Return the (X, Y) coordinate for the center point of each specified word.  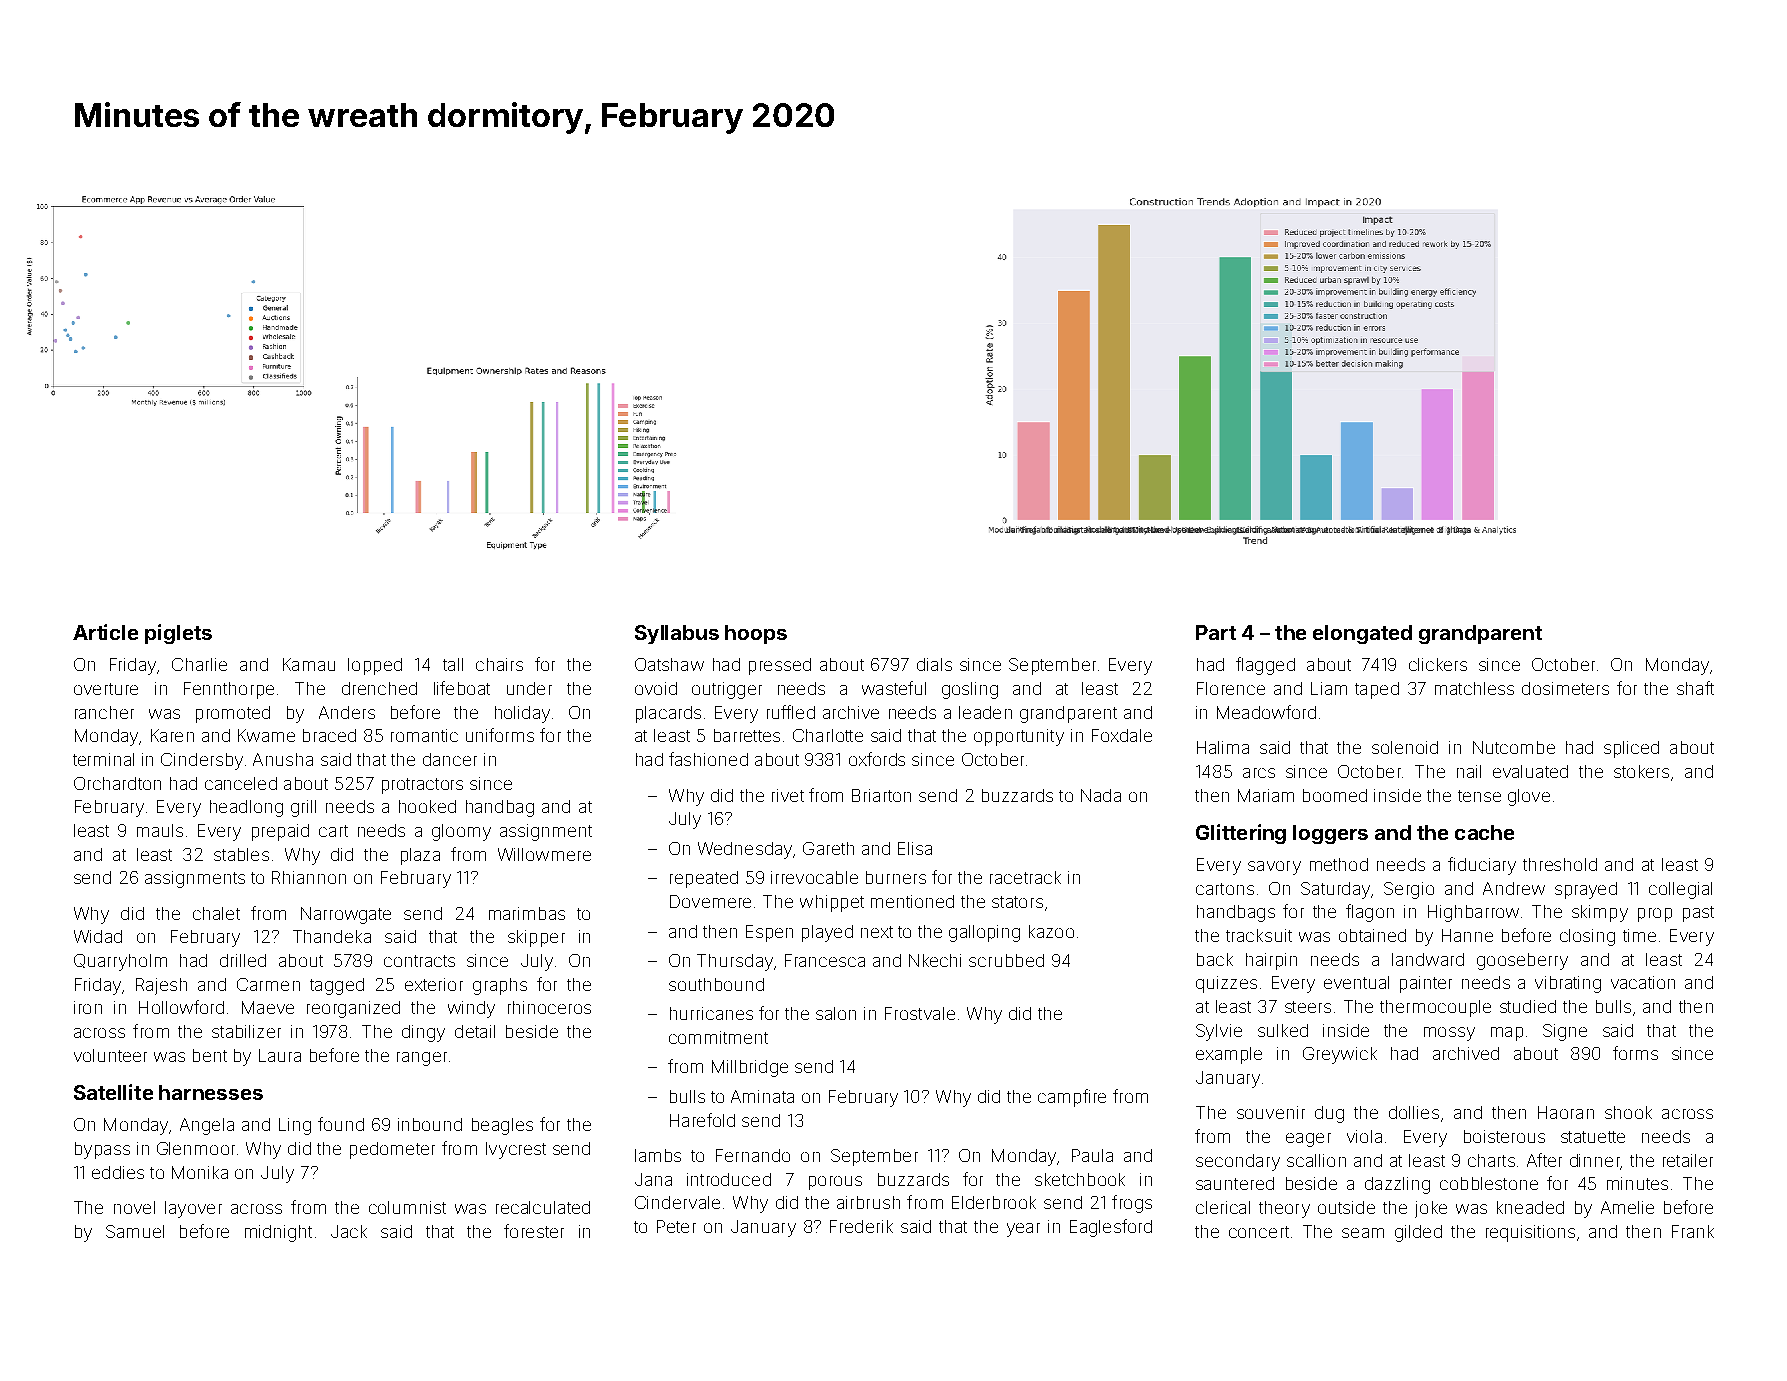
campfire (1072, 1098)
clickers (1438, 664)
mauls (160, 830)
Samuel (135, 1231)
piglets (178, 634)
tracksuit (1259, 935)
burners (896, 877)
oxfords (877, 759)
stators (1017, 902)
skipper (536, 938)
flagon (1370, 913)
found (341, 1124)
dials (934, 664)
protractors (422, 786)
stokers (1641, 771)
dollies (1414, 1112)
